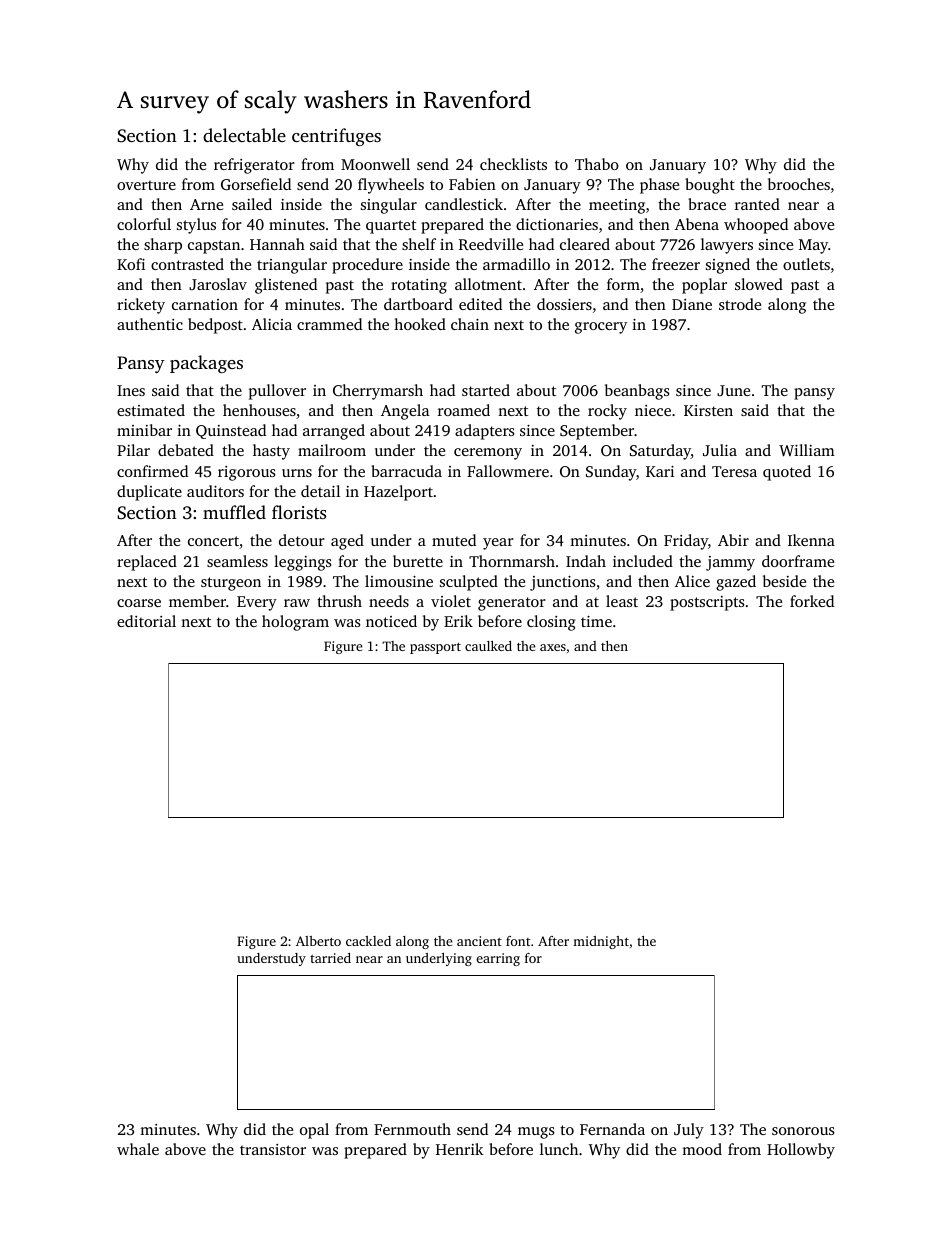 The width and height of the screenshot is (952, 1233). What do you see at coordinates (292, 266) in the screenshot?
I see `triangular` at bounding box center [292, 266].
